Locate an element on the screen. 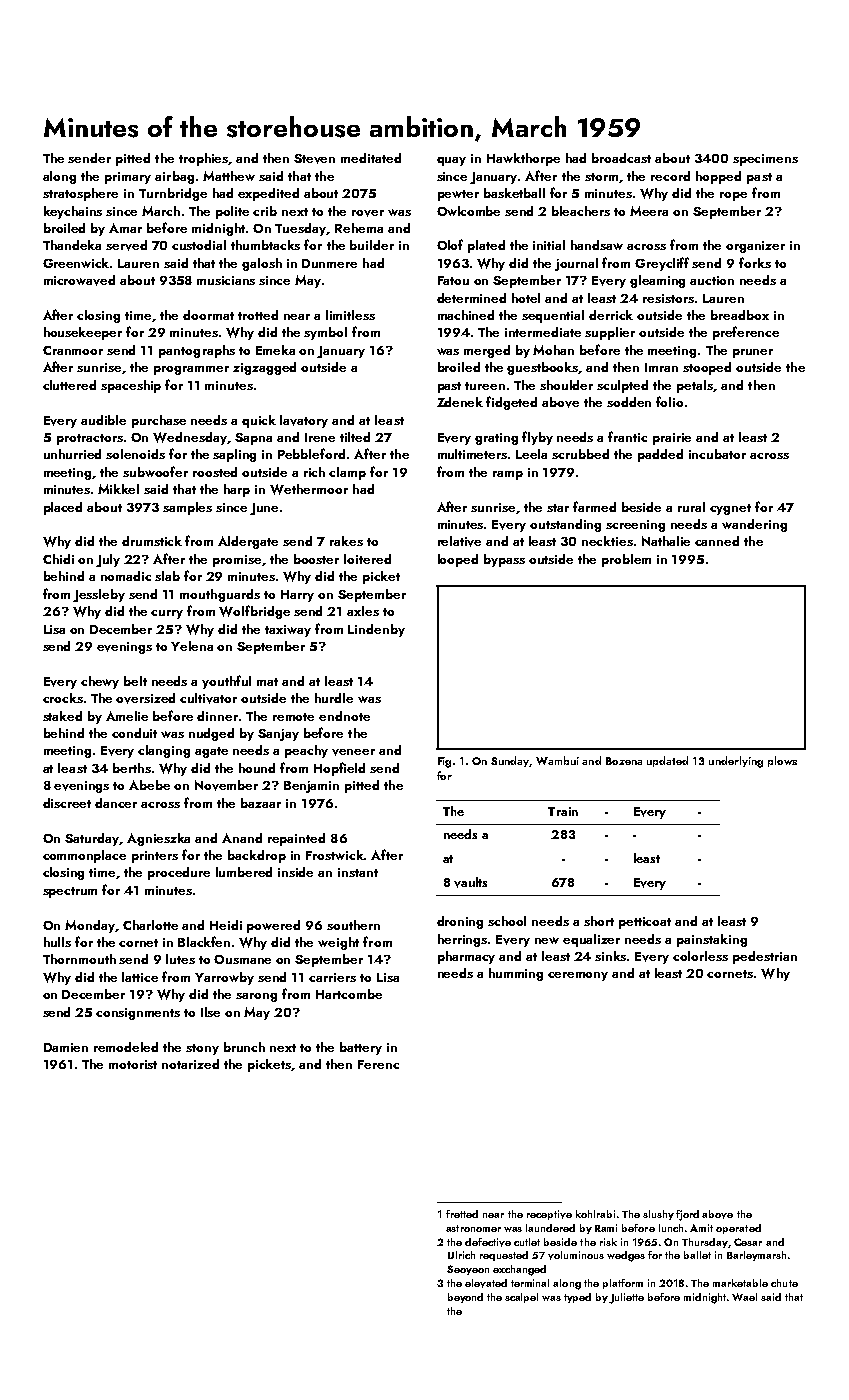 Image resolution: width=849 pixels, height=1400 pixels. motorist is located at coordinates (133, 1064).
